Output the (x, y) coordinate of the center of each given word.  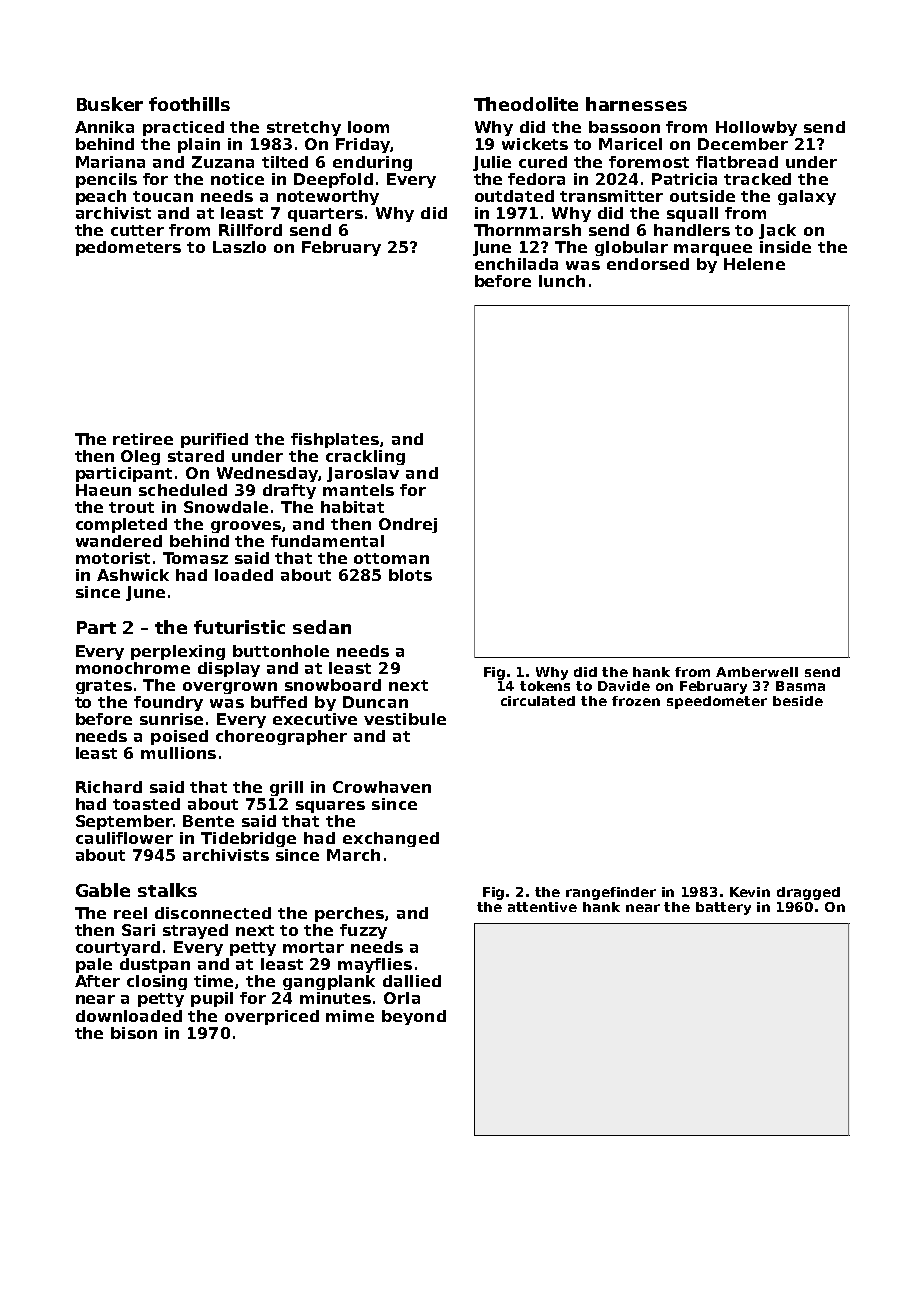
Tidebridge (248, 839)
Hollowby (756, 128)
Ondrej (408, 525)
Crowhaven (382, 787)
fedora (536, 179)
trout (131, 507)
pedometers (128, 248)
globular (631, 248)
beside (798, 701)
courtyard (118, 948)
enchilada (516, 264)
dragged (808, 893)
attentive (542, 907)
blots (410, 575)
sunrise (171, 719)
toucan (163, 196)
